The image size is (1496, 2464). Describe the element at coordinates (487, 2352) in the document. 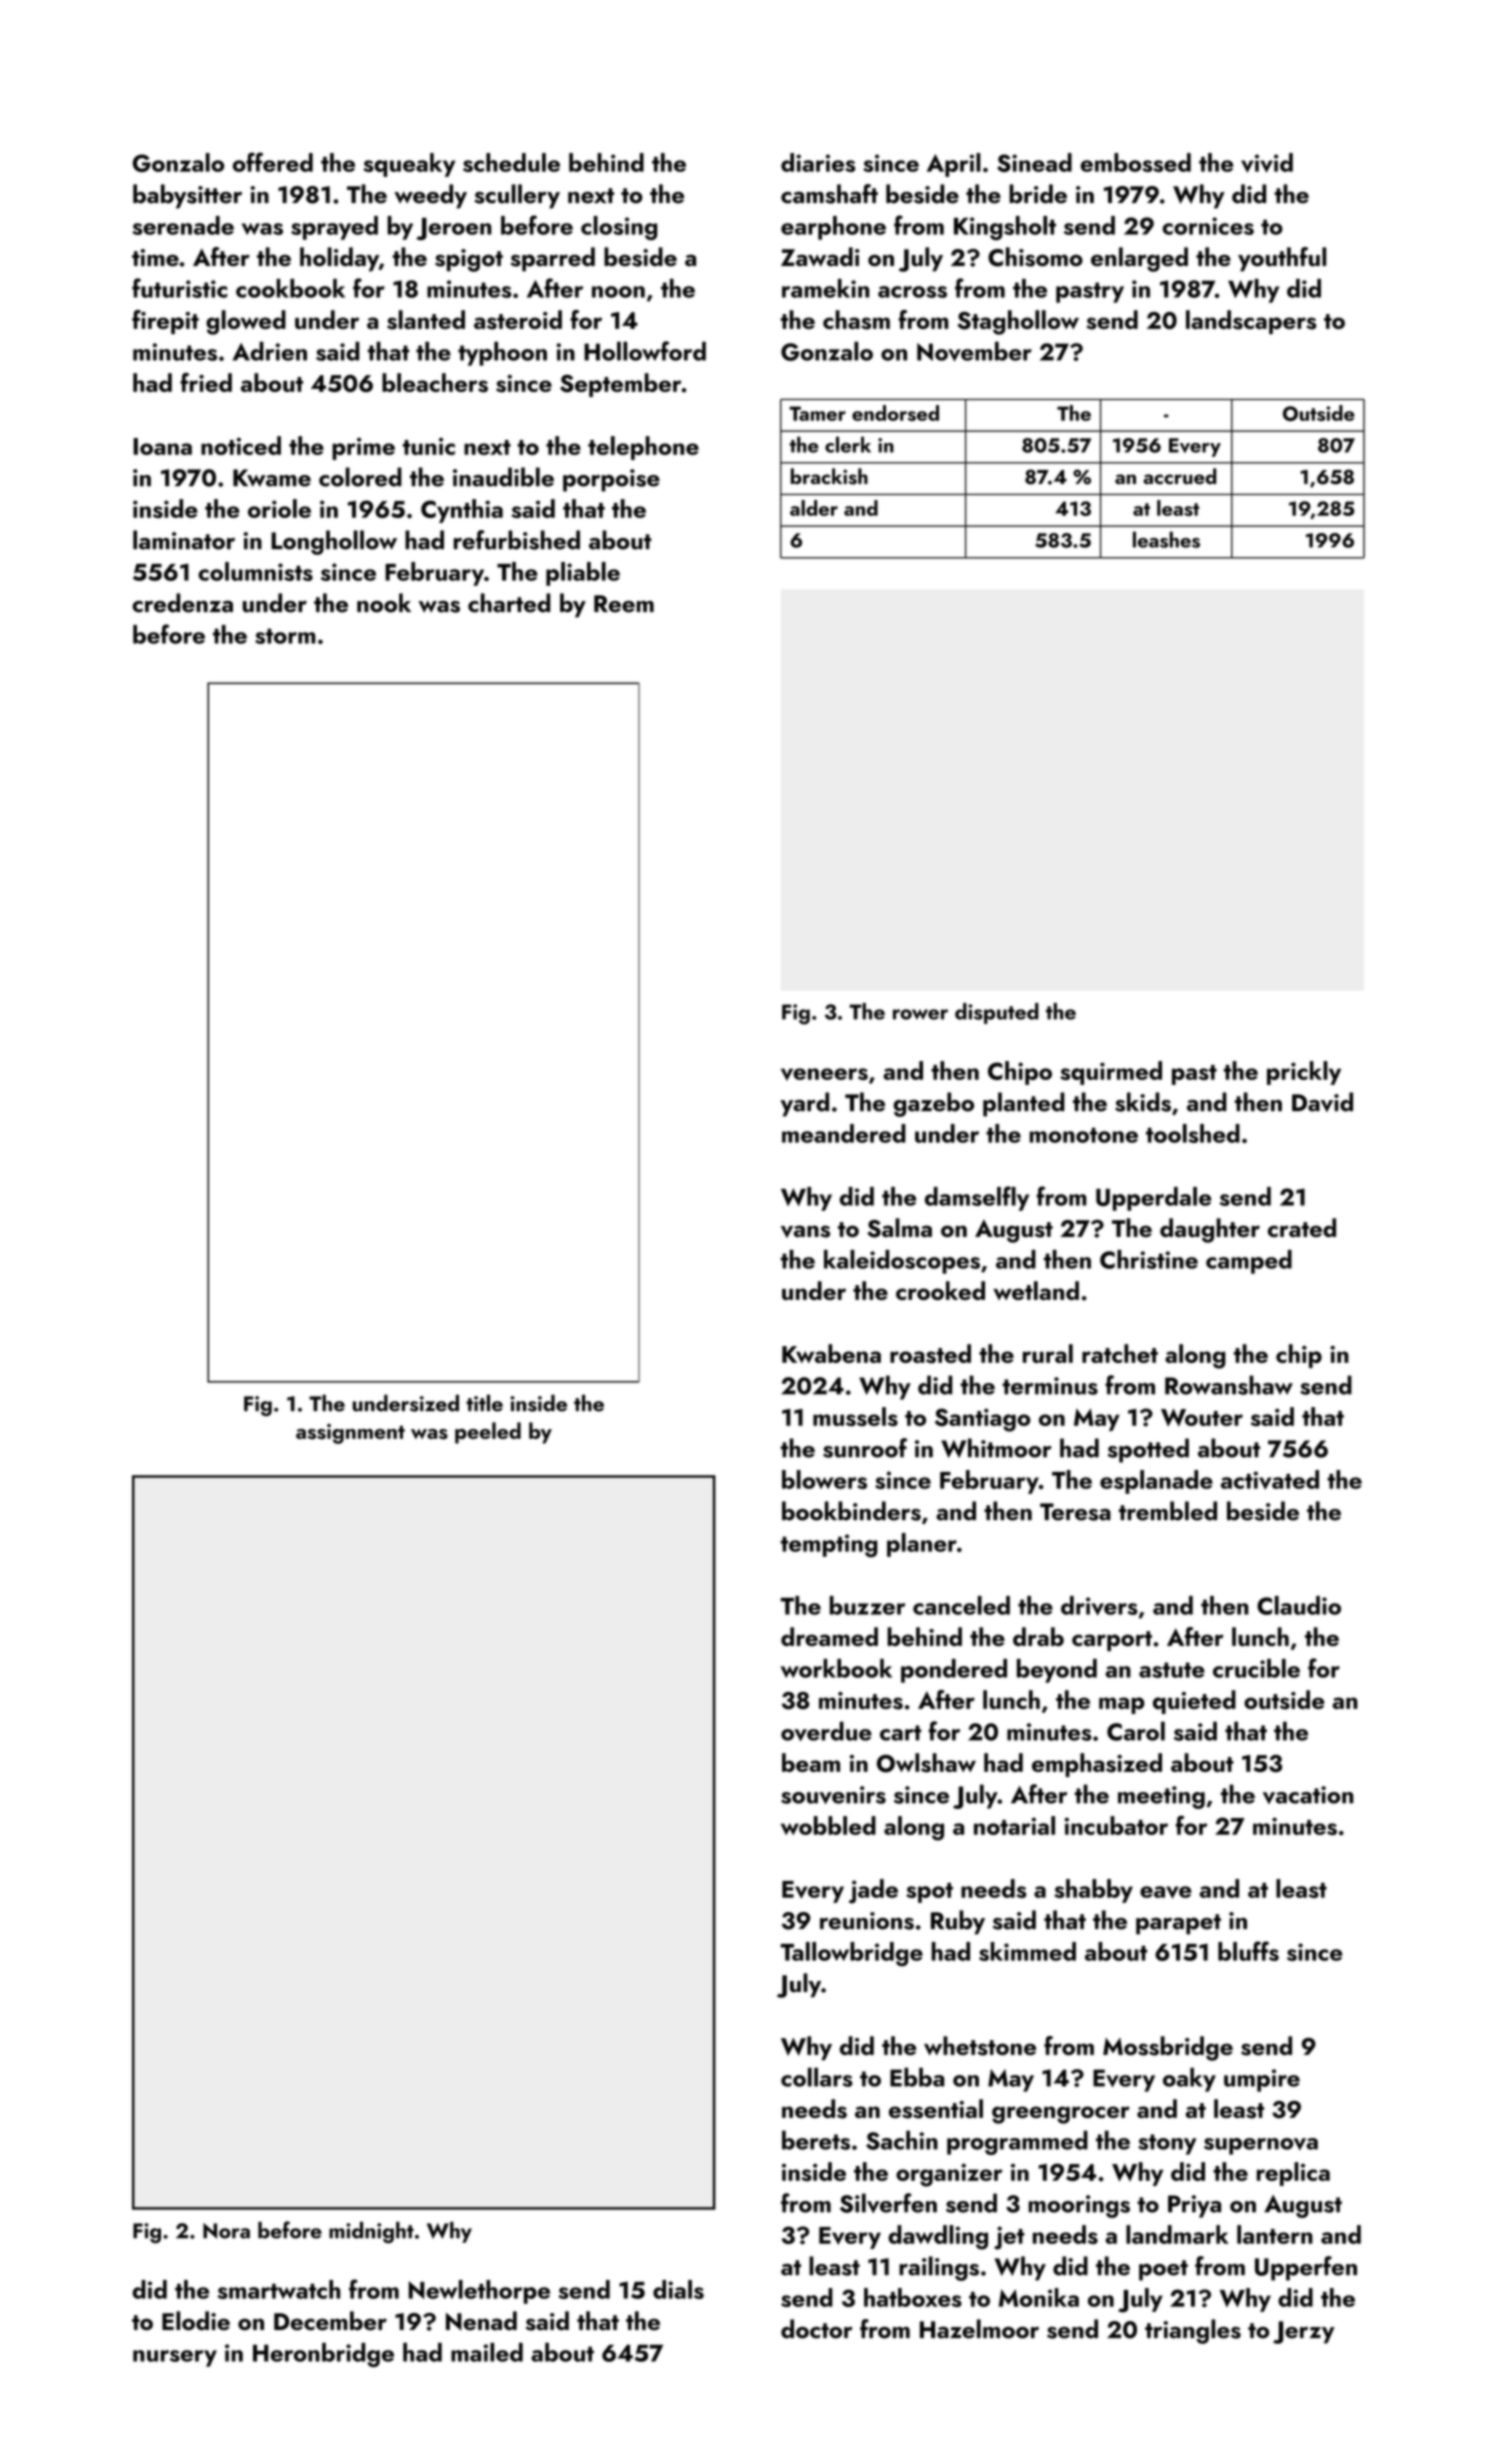

I see `mailed` at that location.
